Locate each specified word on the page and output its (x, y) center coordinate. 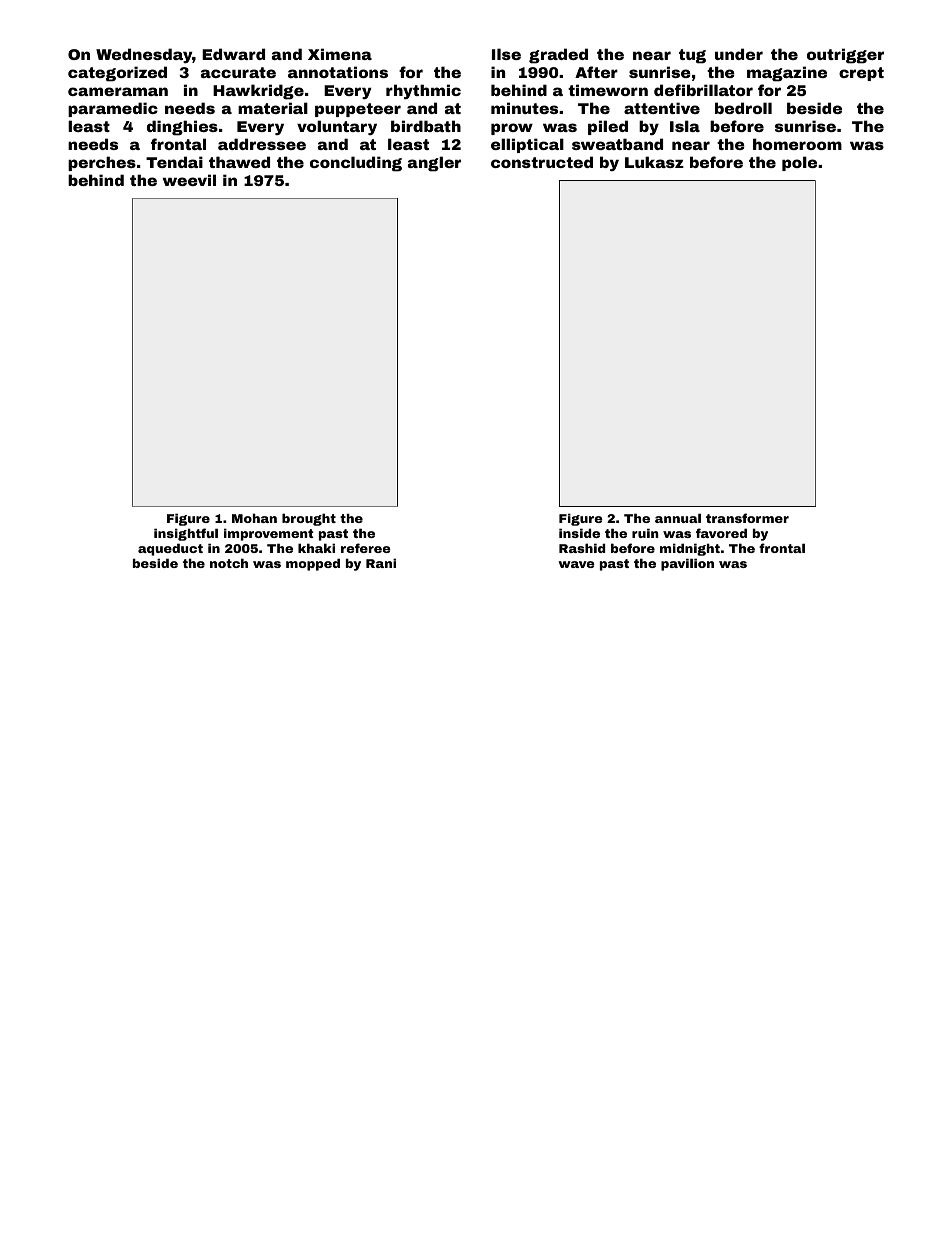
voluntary (337, 127)
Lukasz (654, 162)
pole (799, 163)
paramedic (113, 109)
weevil (189, 180)
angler (434, 164)
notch (229, 563)
